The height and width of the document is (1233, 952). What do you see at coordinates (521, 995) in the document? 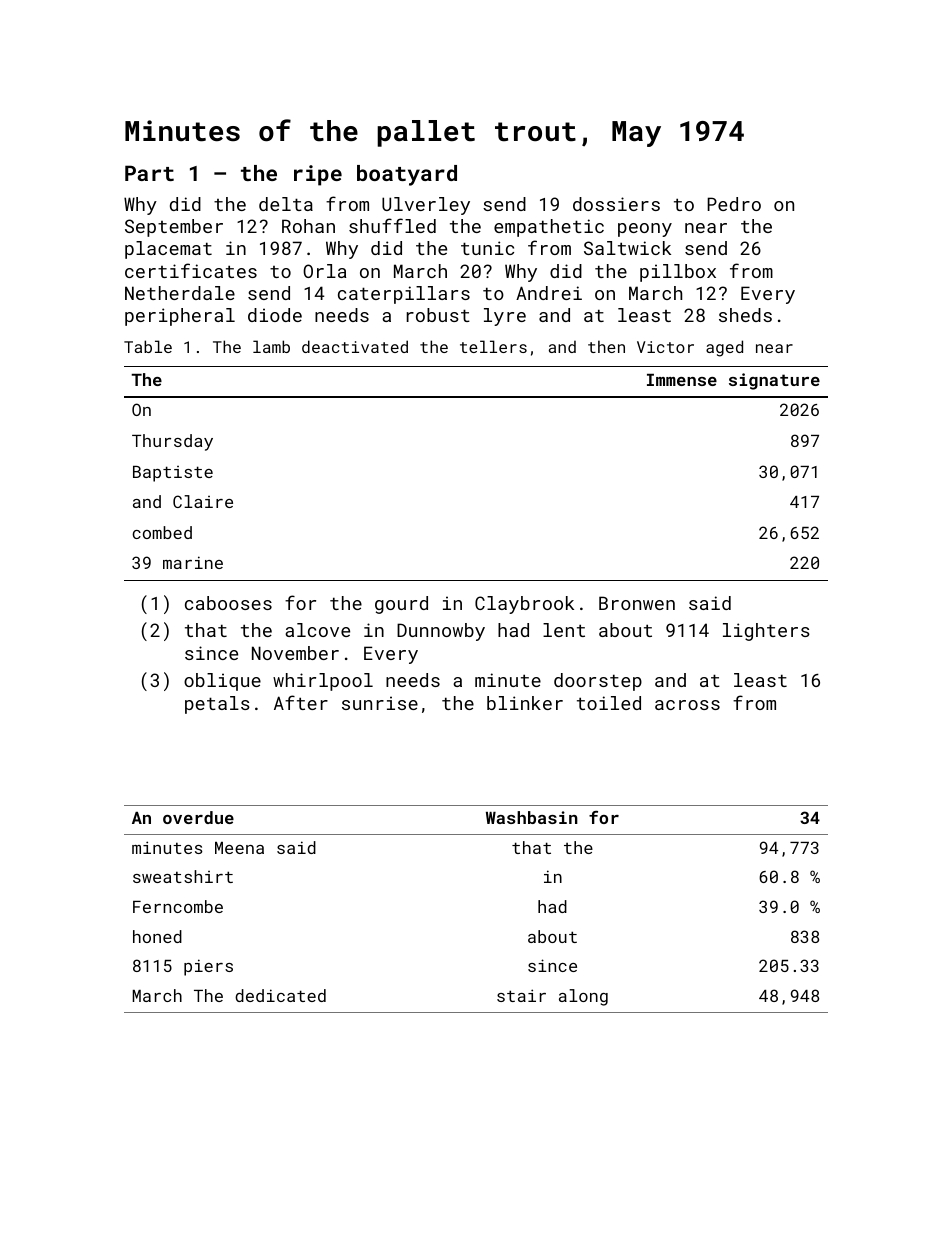
I see `stair` at bounding box center [521, 995].
